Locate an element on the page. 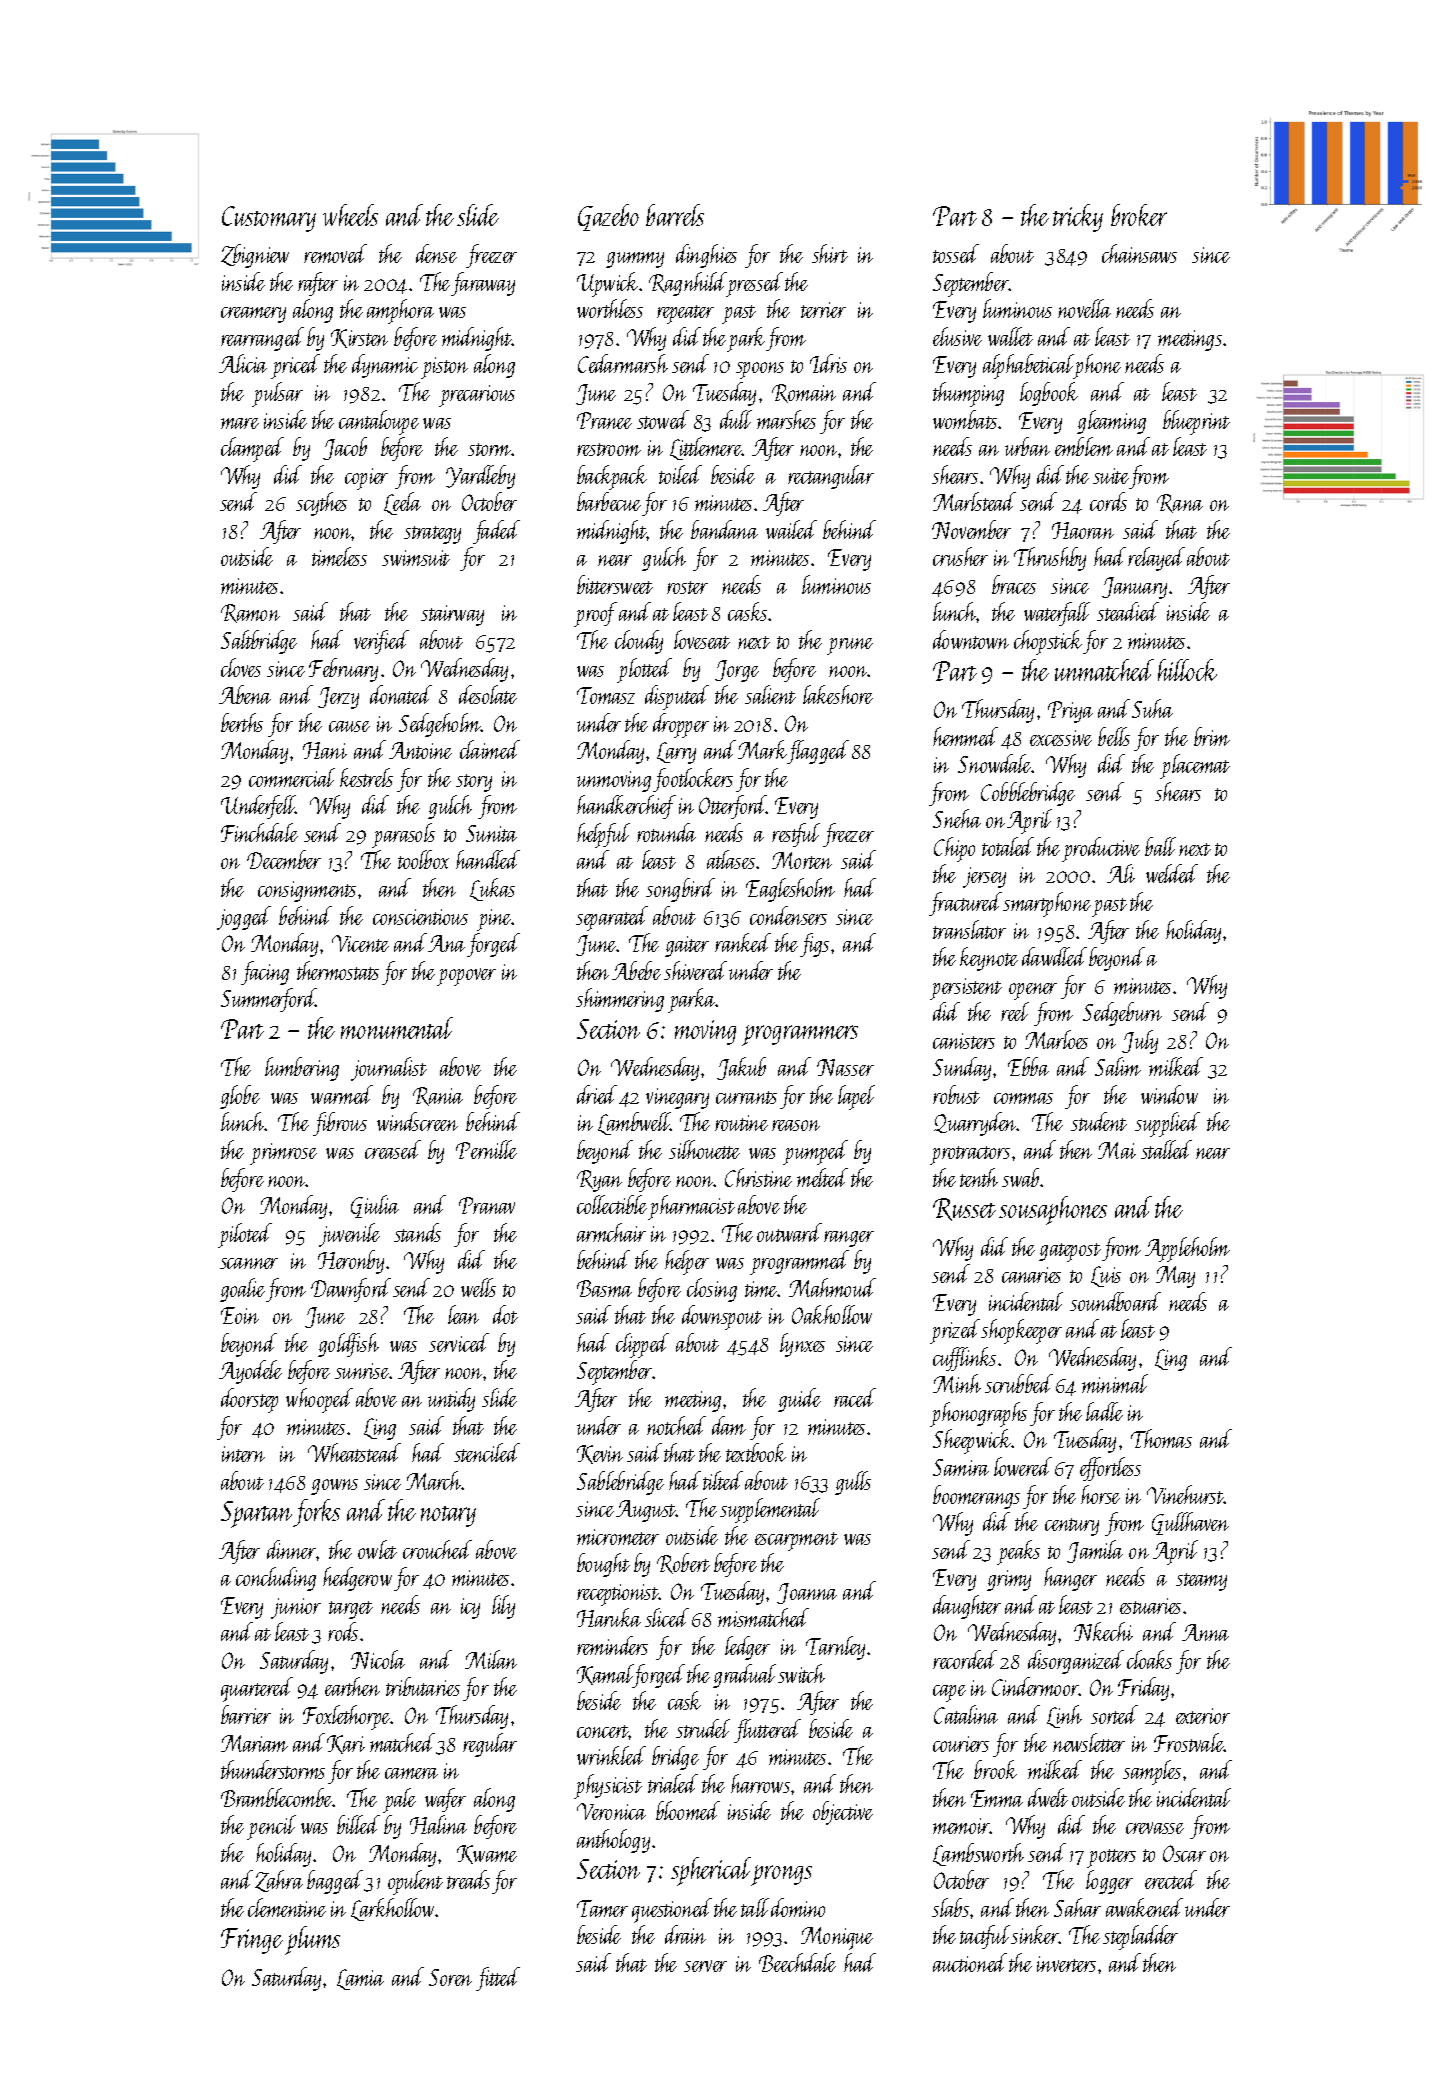  grimy is located at coordinates (1009, 1580).
